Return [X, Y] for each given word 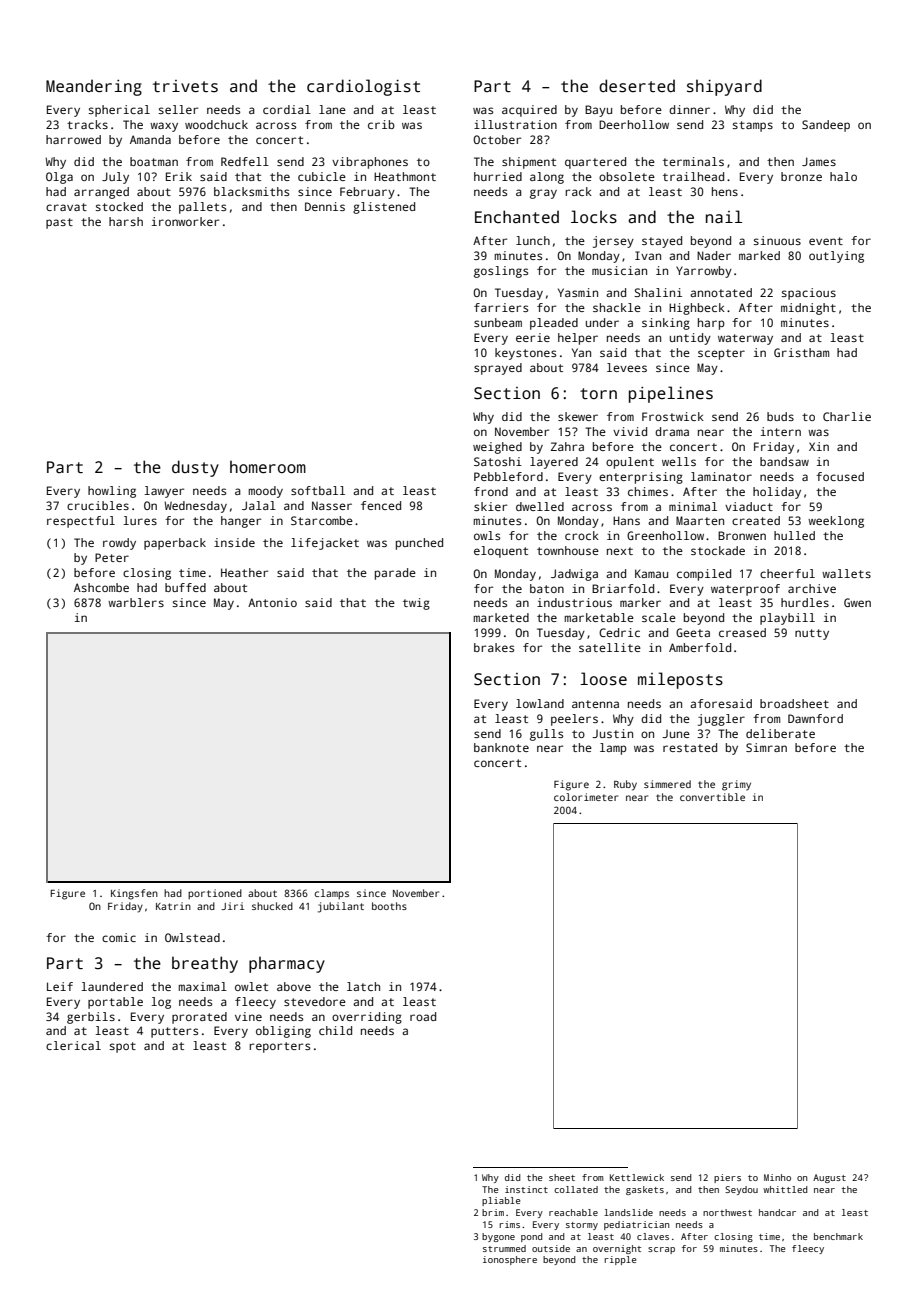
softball [318, 490]
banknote [501, 747]
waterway [745, 339]
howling [112, 492]
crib [381, 124]
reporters [279, 1047]
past [59, 223]
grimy [736, 785]
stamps [753, 126]
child [335, 1030]
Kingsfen [134, 894]
